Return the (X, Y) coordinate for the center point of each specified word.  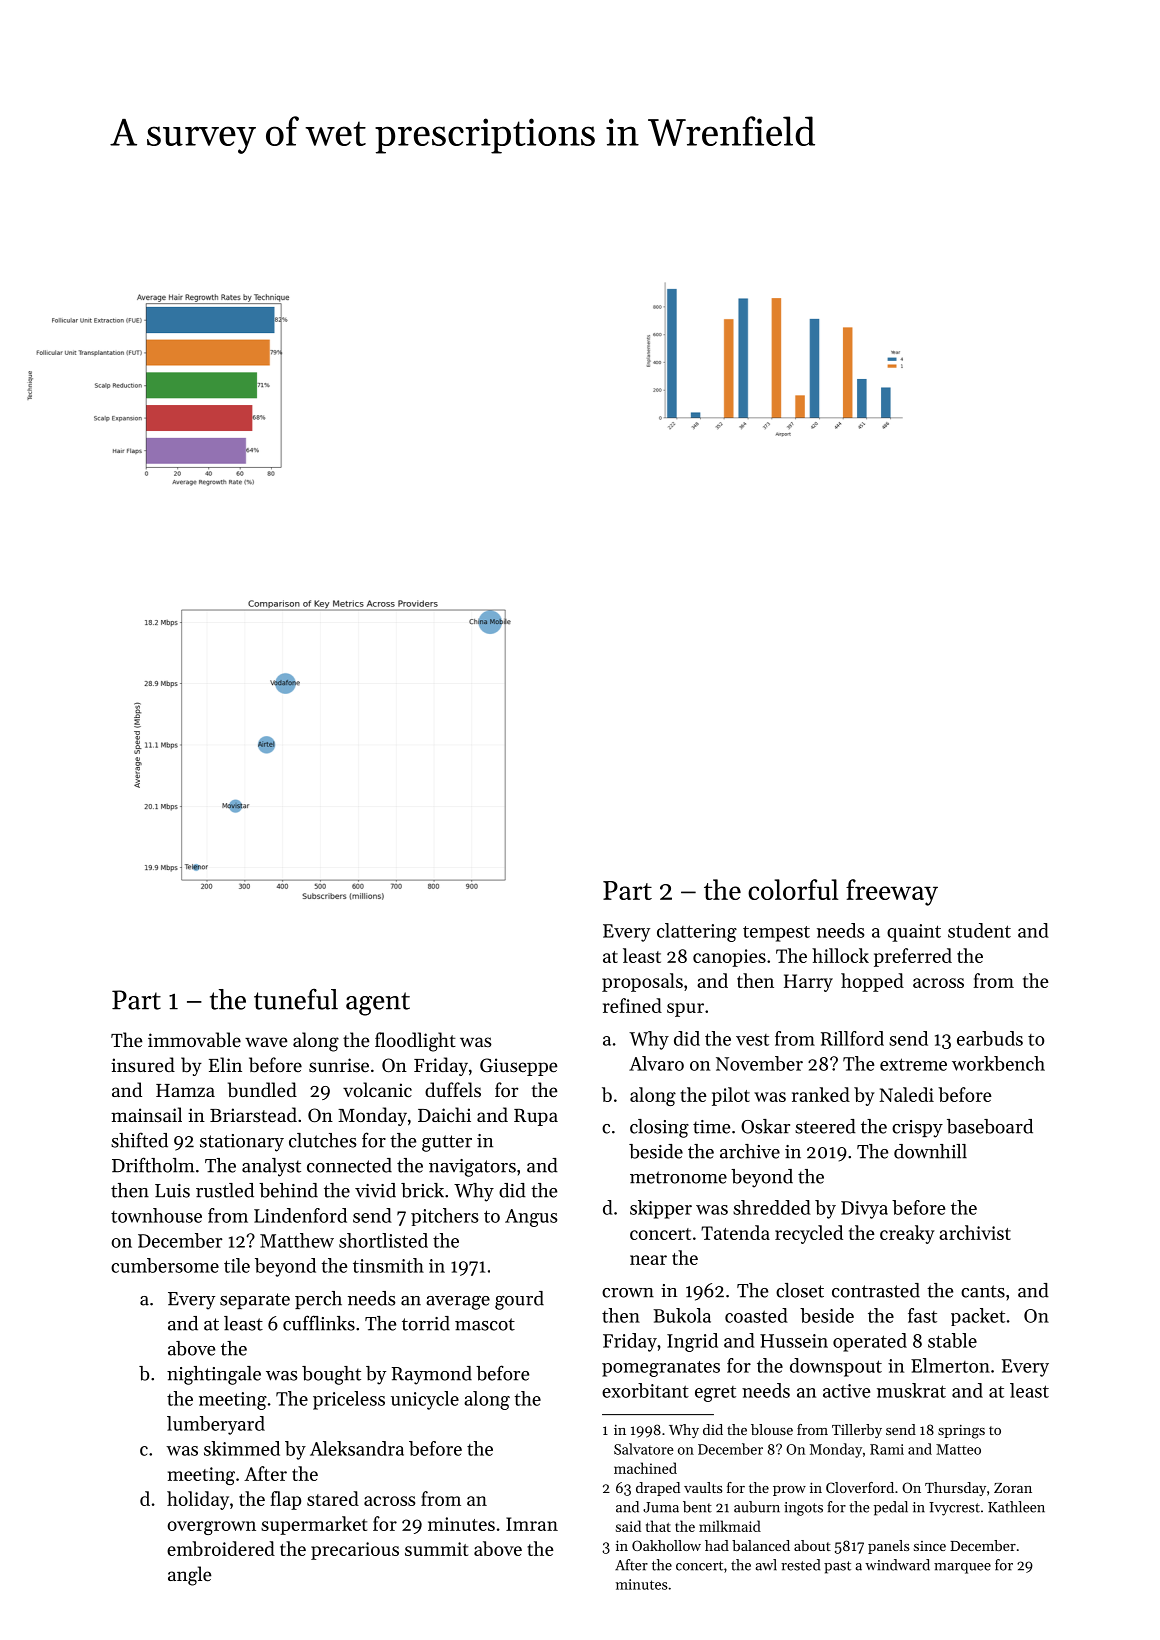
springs (961, 1431)
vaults (703, 1487)
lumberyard (216, 1425)
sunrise (339, 1065)
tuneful (296, 999)
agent (378, 1004)
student (979, 930)
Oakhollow (666, 1545)
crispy (917, 1129)
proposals (642, 982)
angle (190, 1576)
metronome (678, 1177)
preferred (913, 957)
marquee (962, 1568)
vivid (375, 1190)
